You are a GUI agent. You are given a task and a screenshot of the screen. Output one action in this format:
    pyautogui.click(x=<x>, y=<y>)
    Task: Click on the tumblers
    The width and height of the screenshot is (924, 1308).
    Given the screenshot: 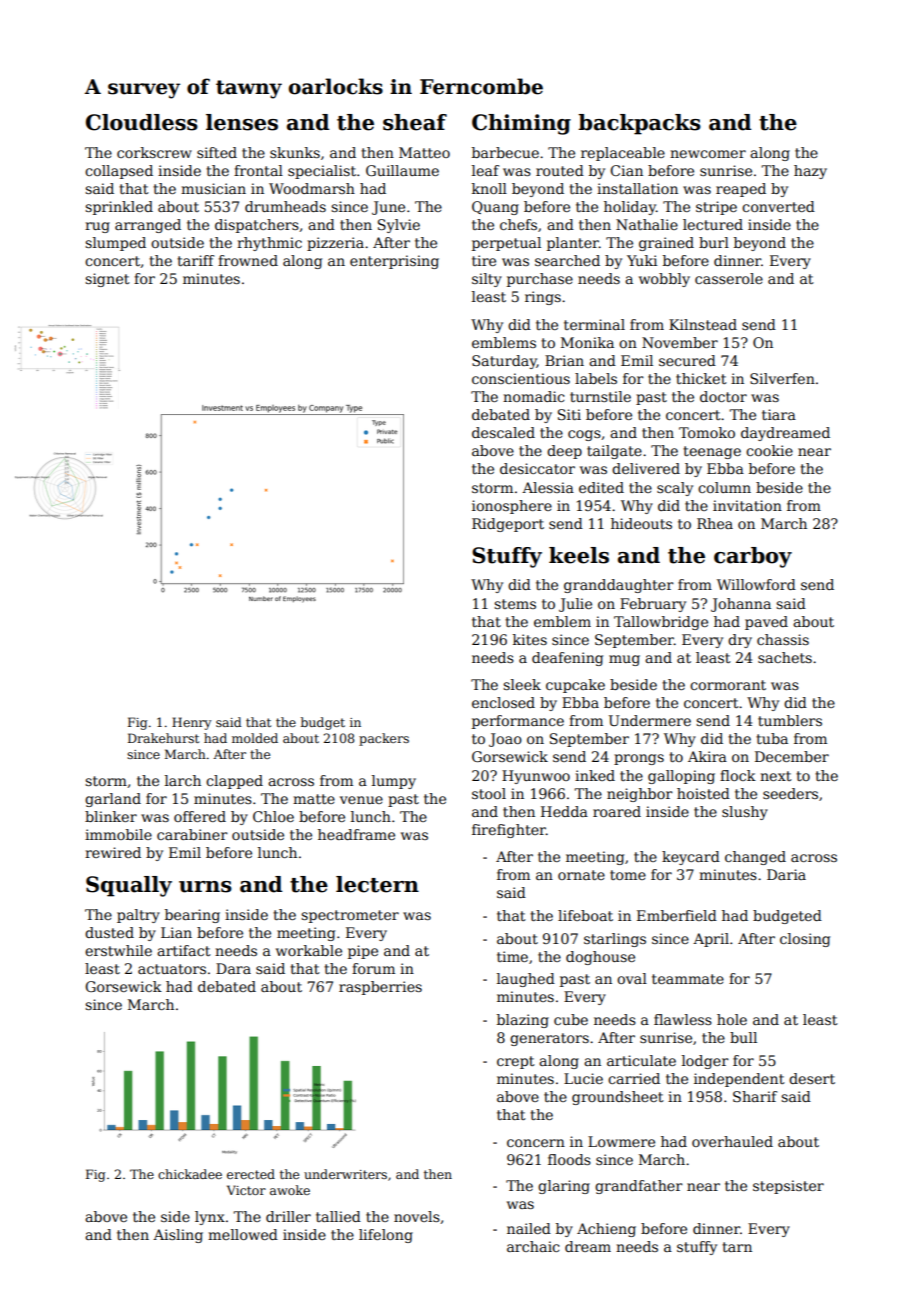 What is the action you would take?
    pyautogui.click(x=790, y=720)
